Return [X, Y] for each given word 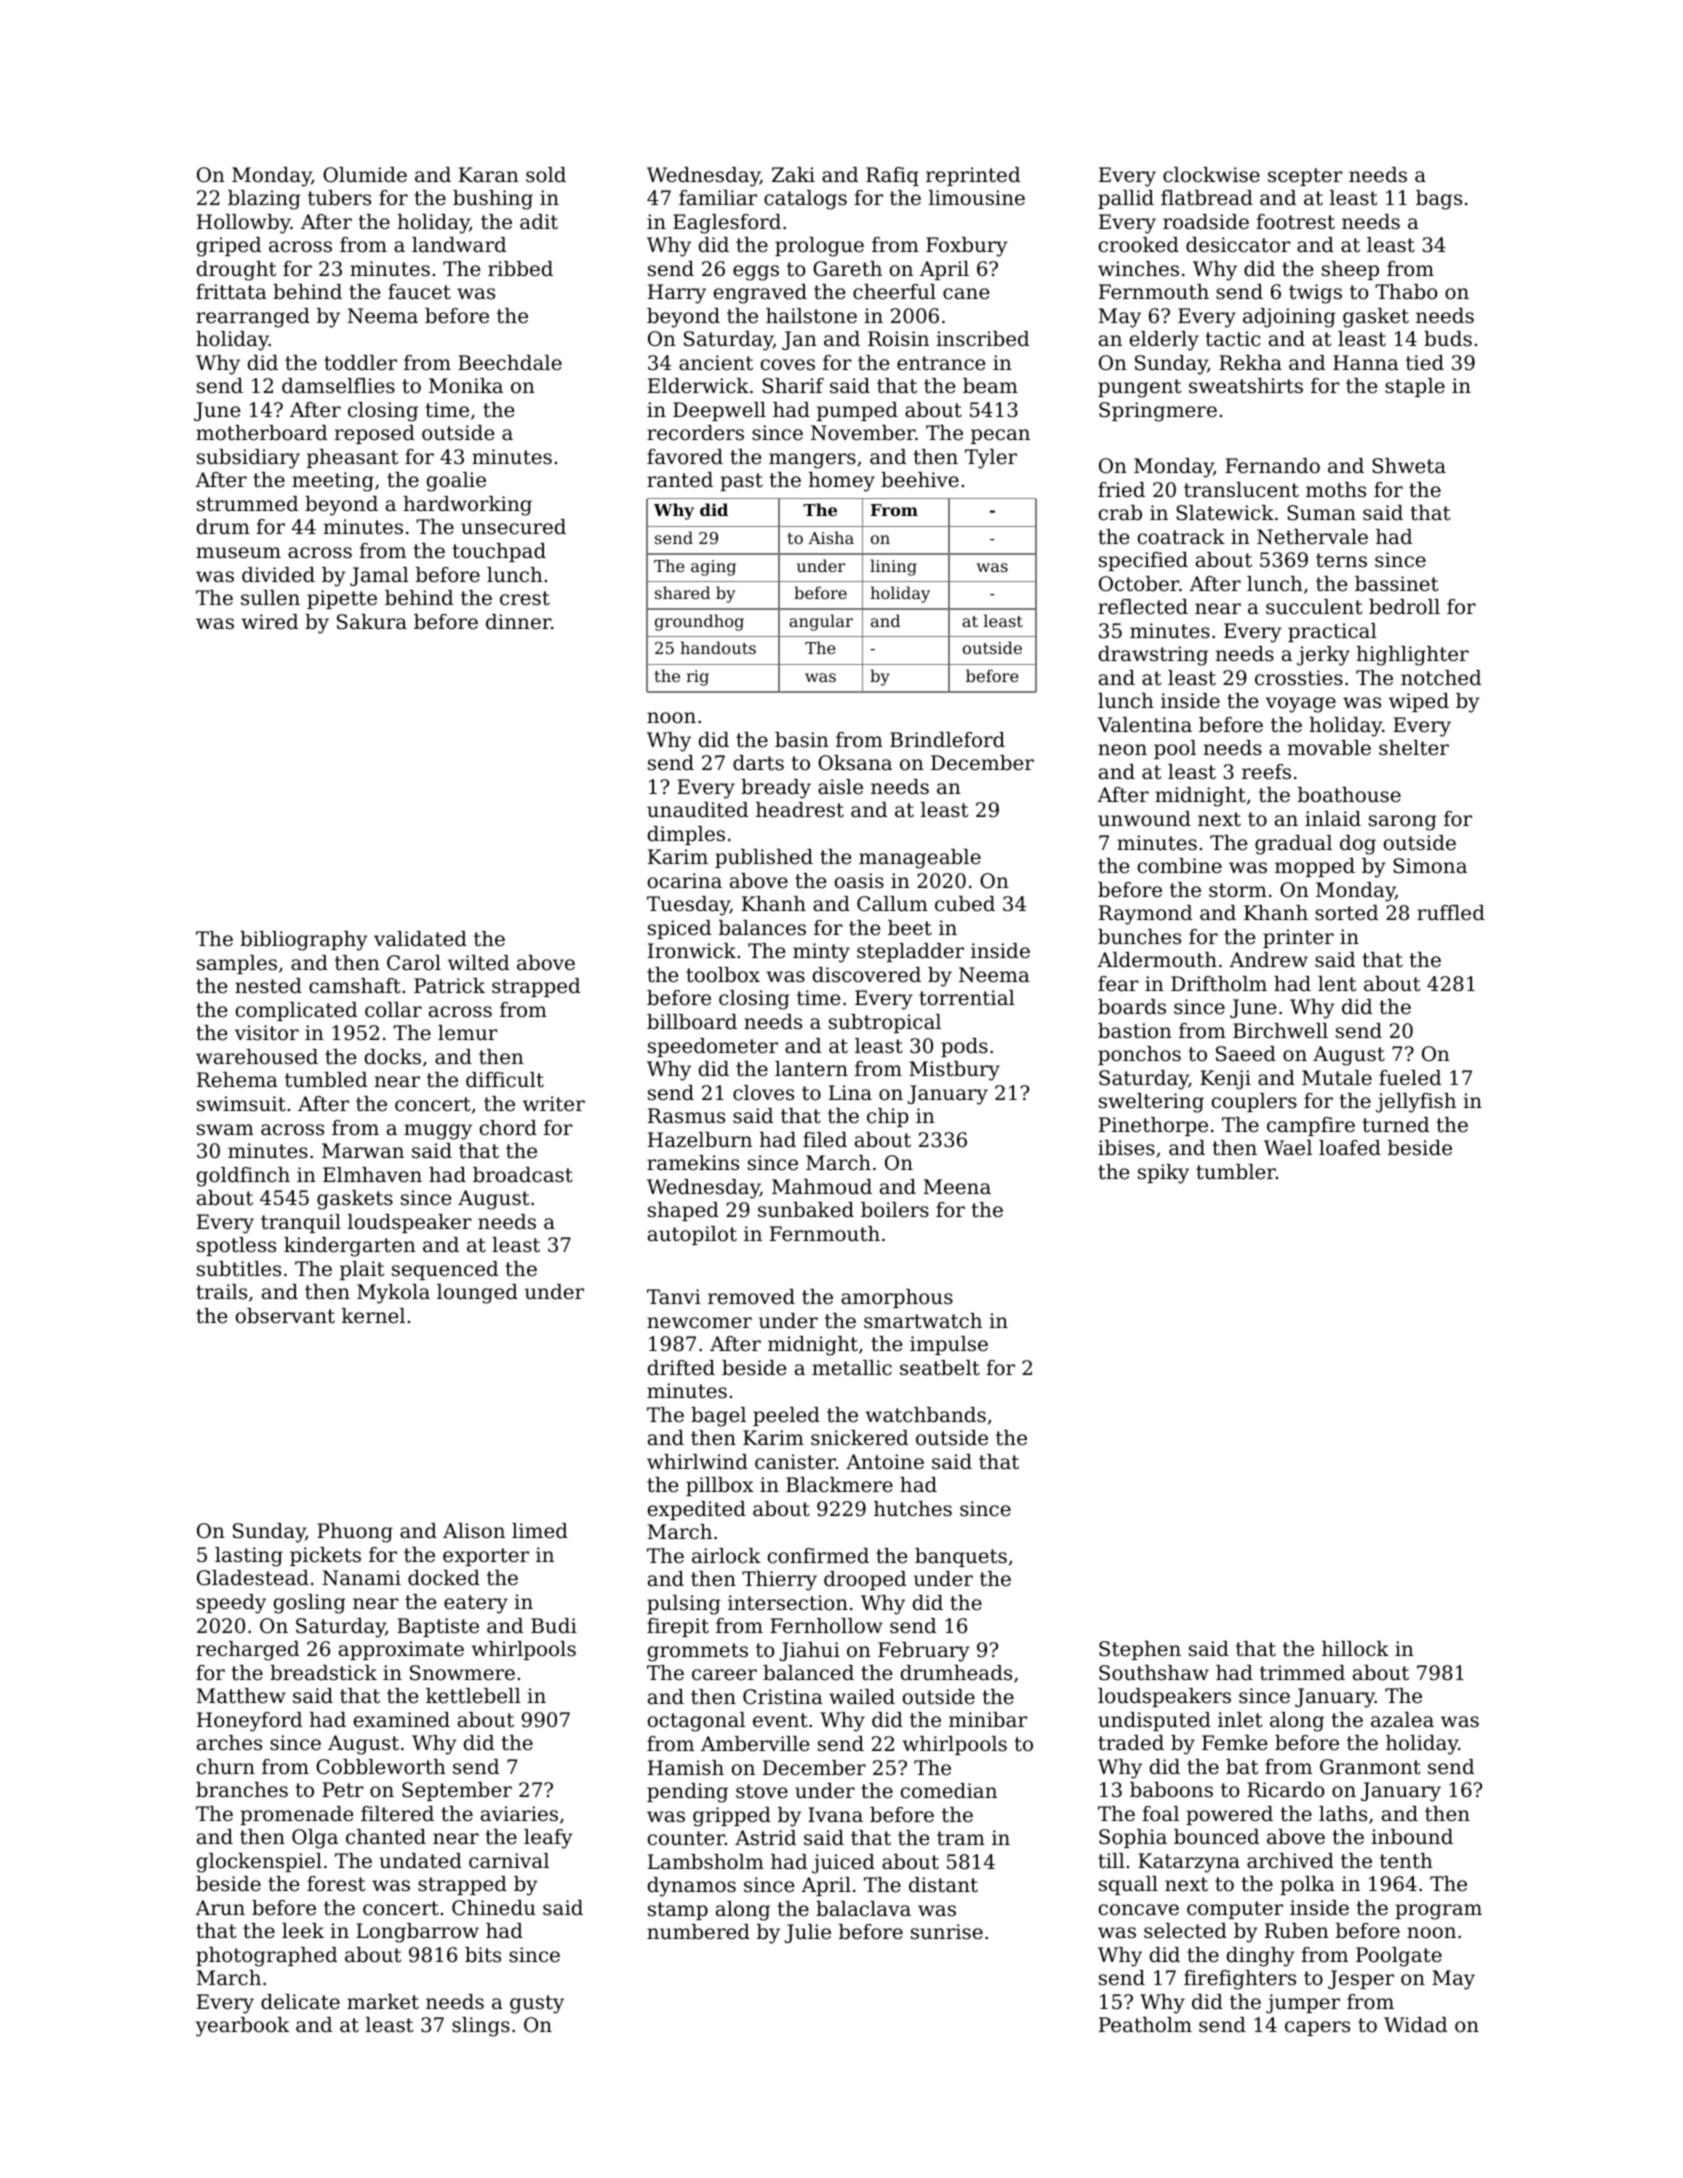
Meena [957, 1187]
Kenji [1225, 1080]
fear [1118, 983]
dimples [686, 835]
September [457, 1791]
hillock [1355, 1649]
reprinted [973, 176]
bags [1439, 200]
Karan [489, 175]
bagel [718, 1417]
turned [1395, 1125]
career [724, 1675]
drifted [681, 1368]
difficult [505, 1080]
